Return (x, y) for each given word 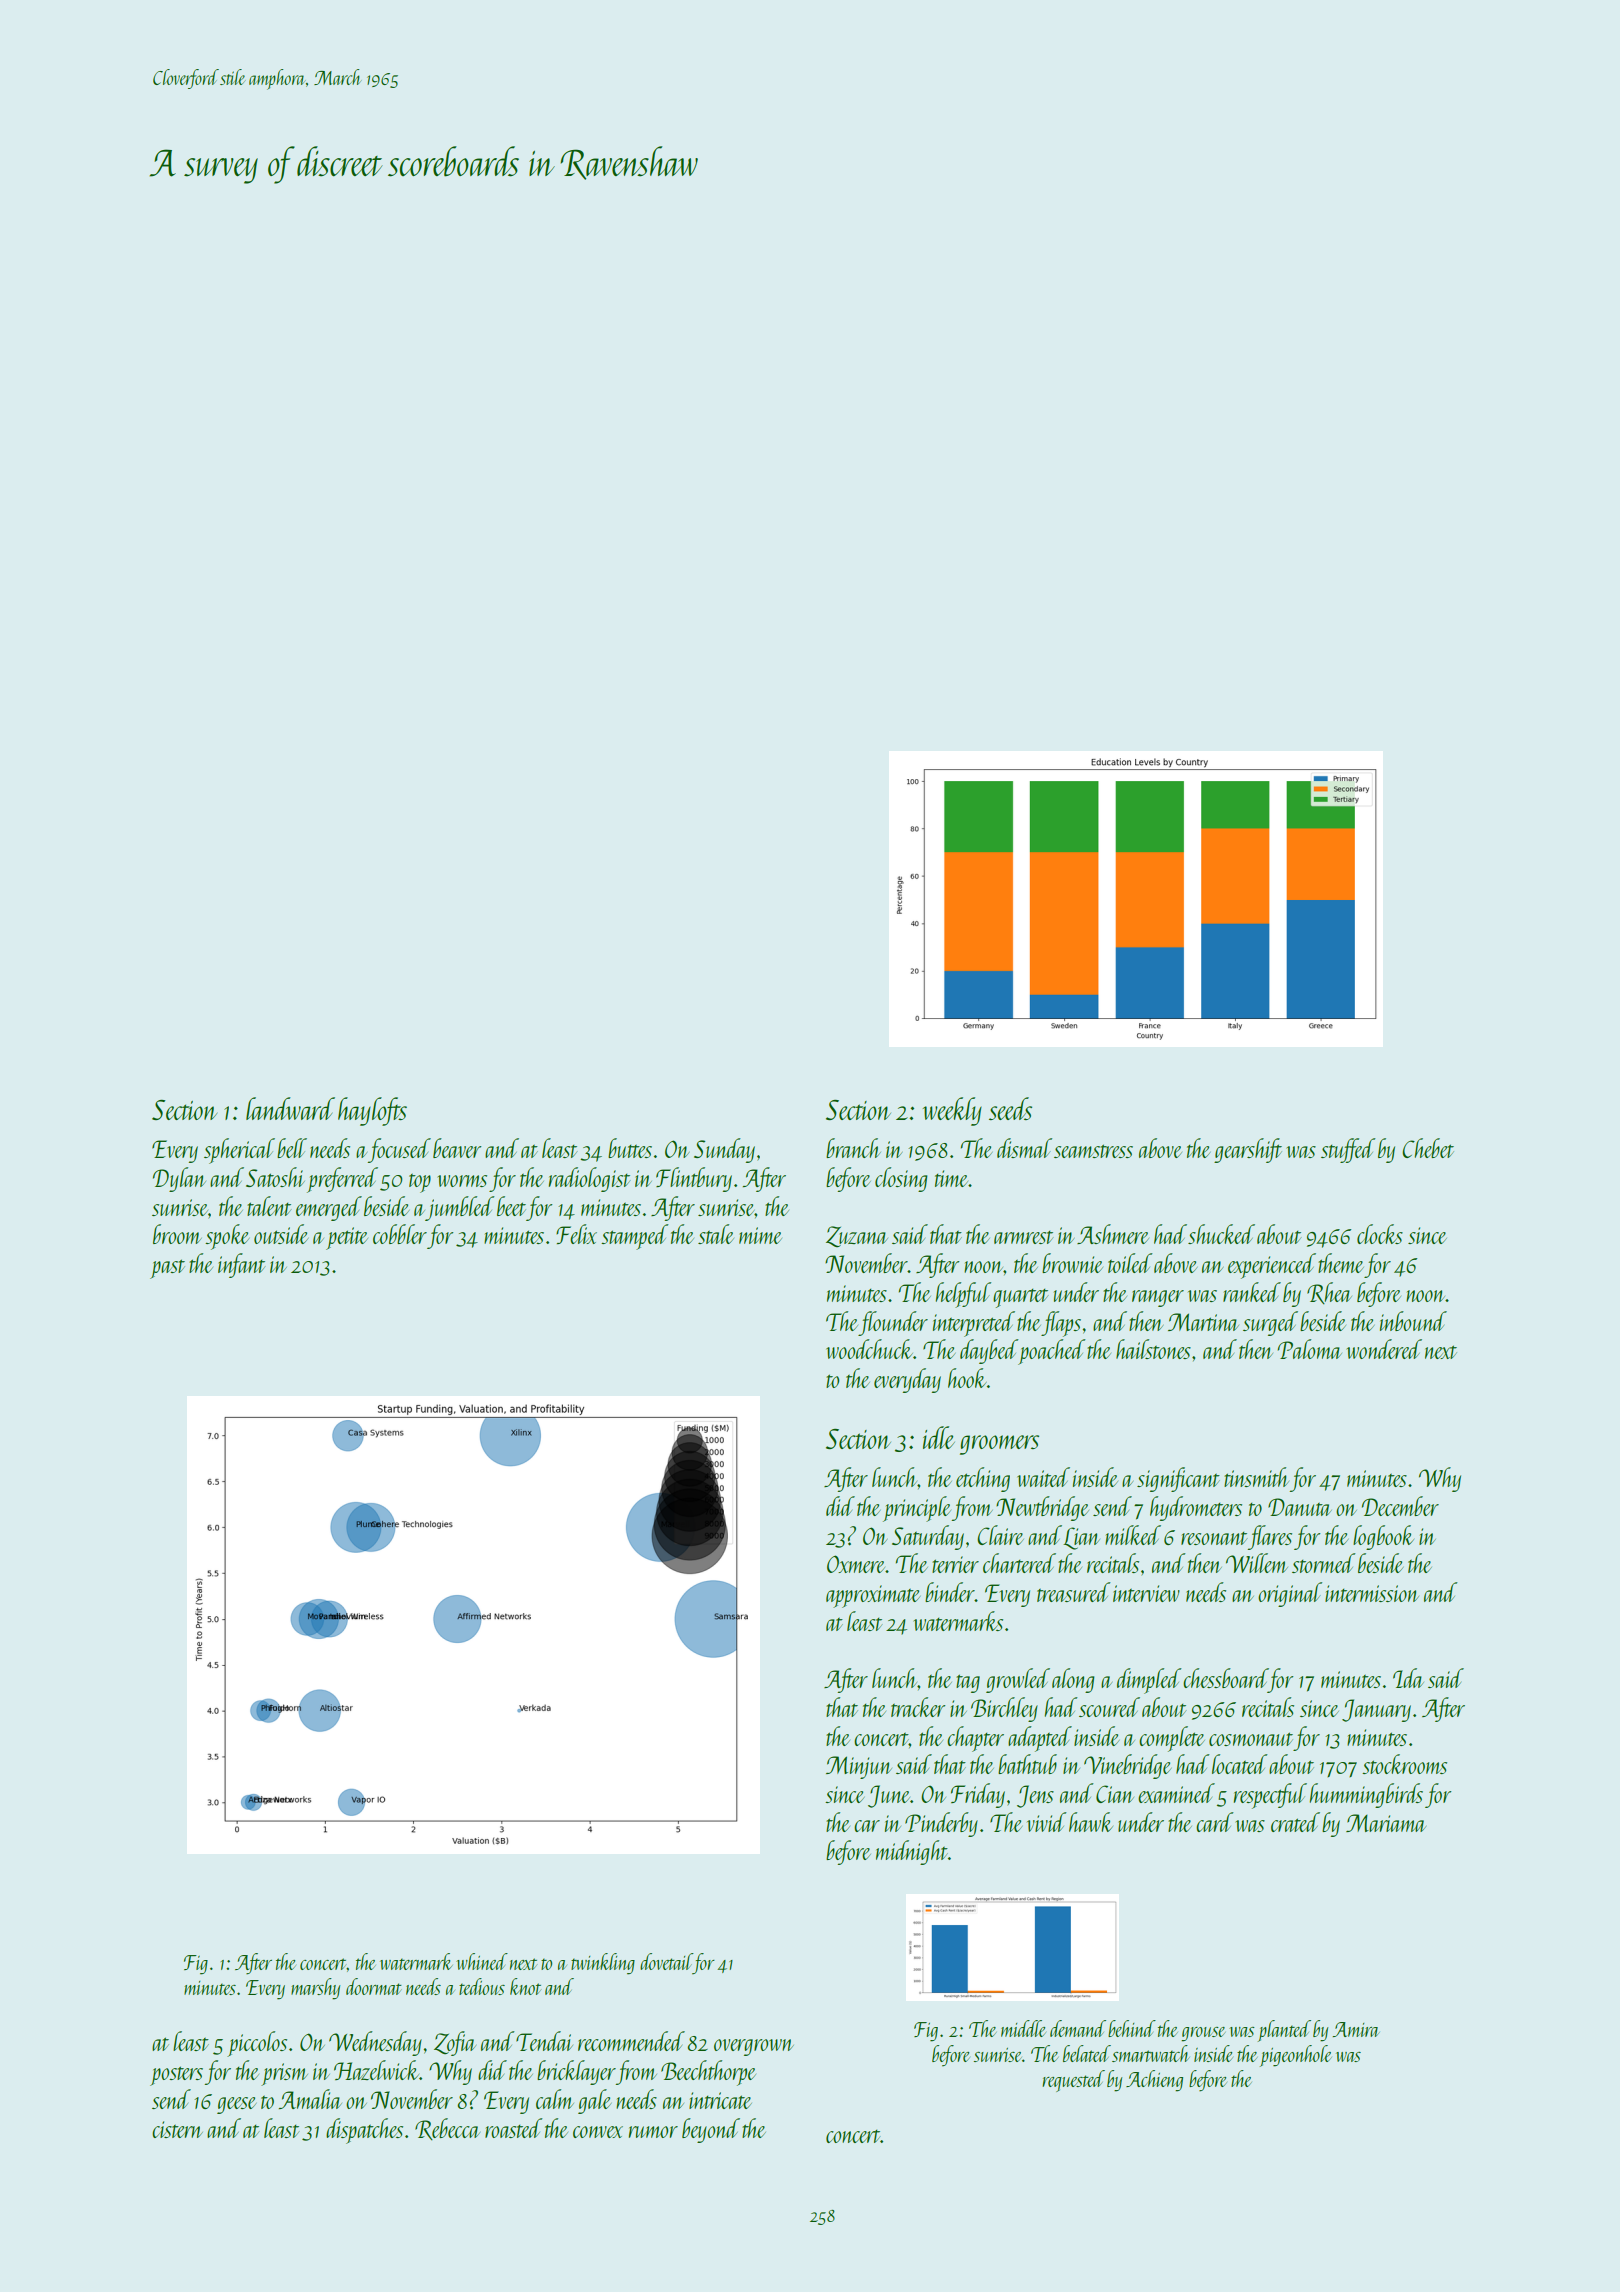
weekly (952, 1111)
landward (290, 1108)
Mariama (1386, 1823)
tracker (918, 1707)
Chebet (1428, 1148)
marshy (315, 1989)
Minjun (859, 1767)
